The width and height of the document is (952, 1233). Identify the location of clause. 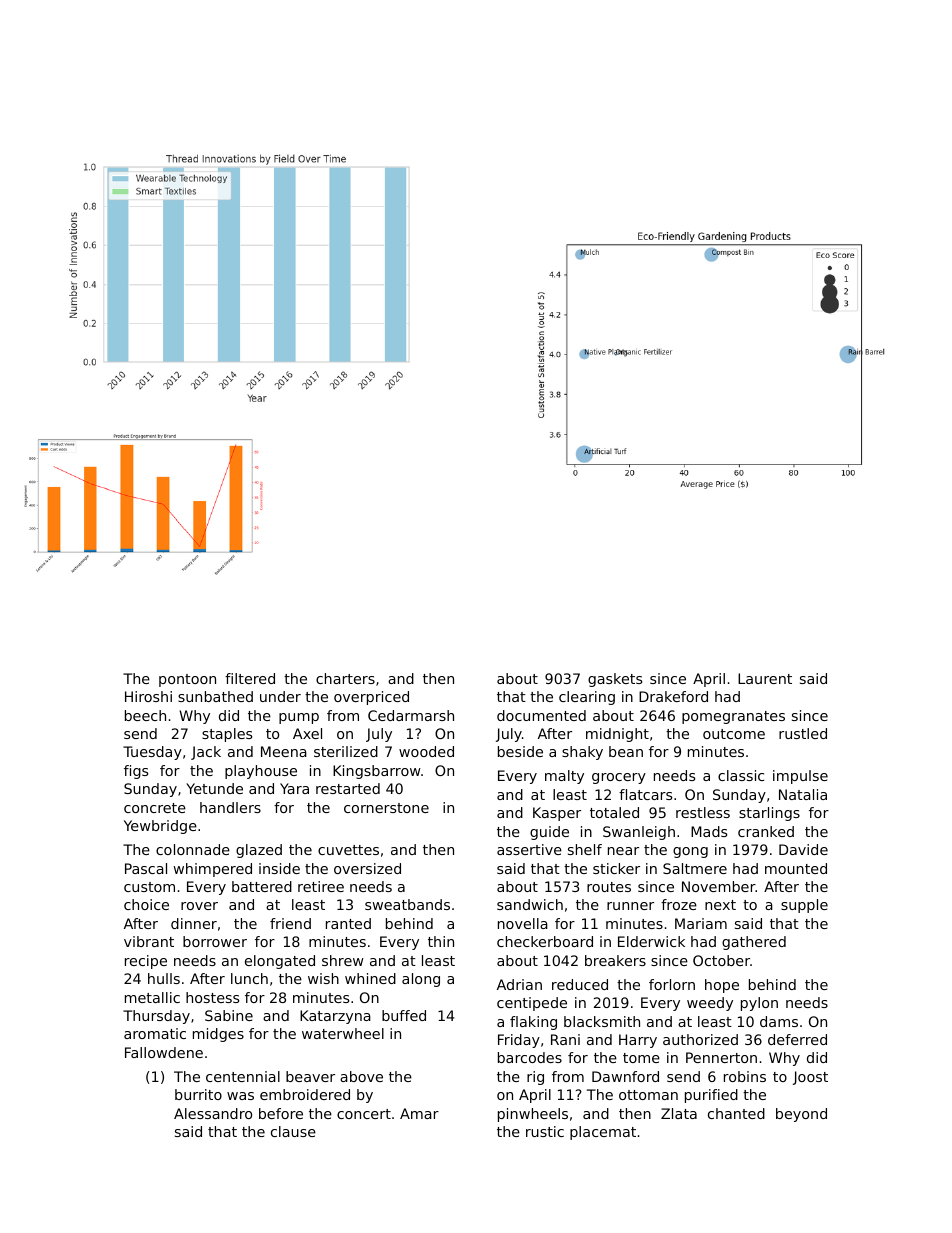
(293, 1131).
